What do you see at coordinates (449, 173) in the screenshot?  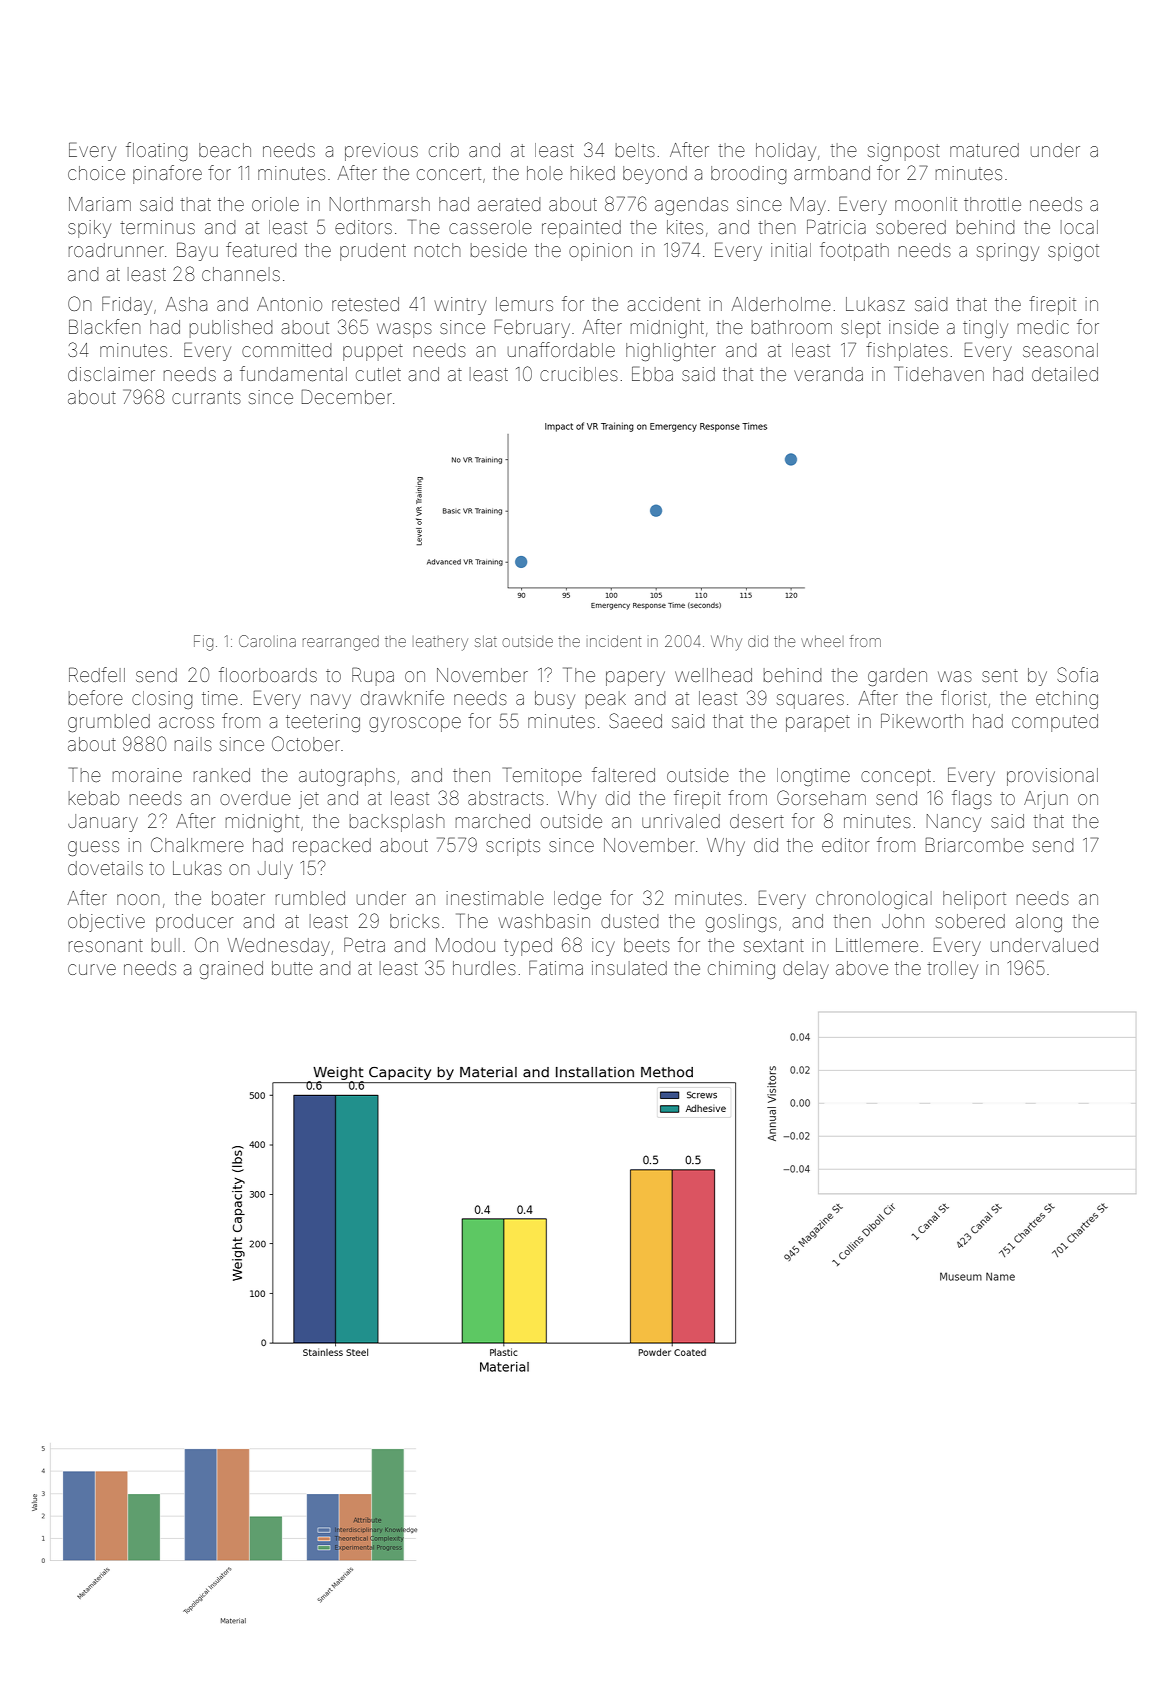 I see `concert` at bounding box center [449, 173].
